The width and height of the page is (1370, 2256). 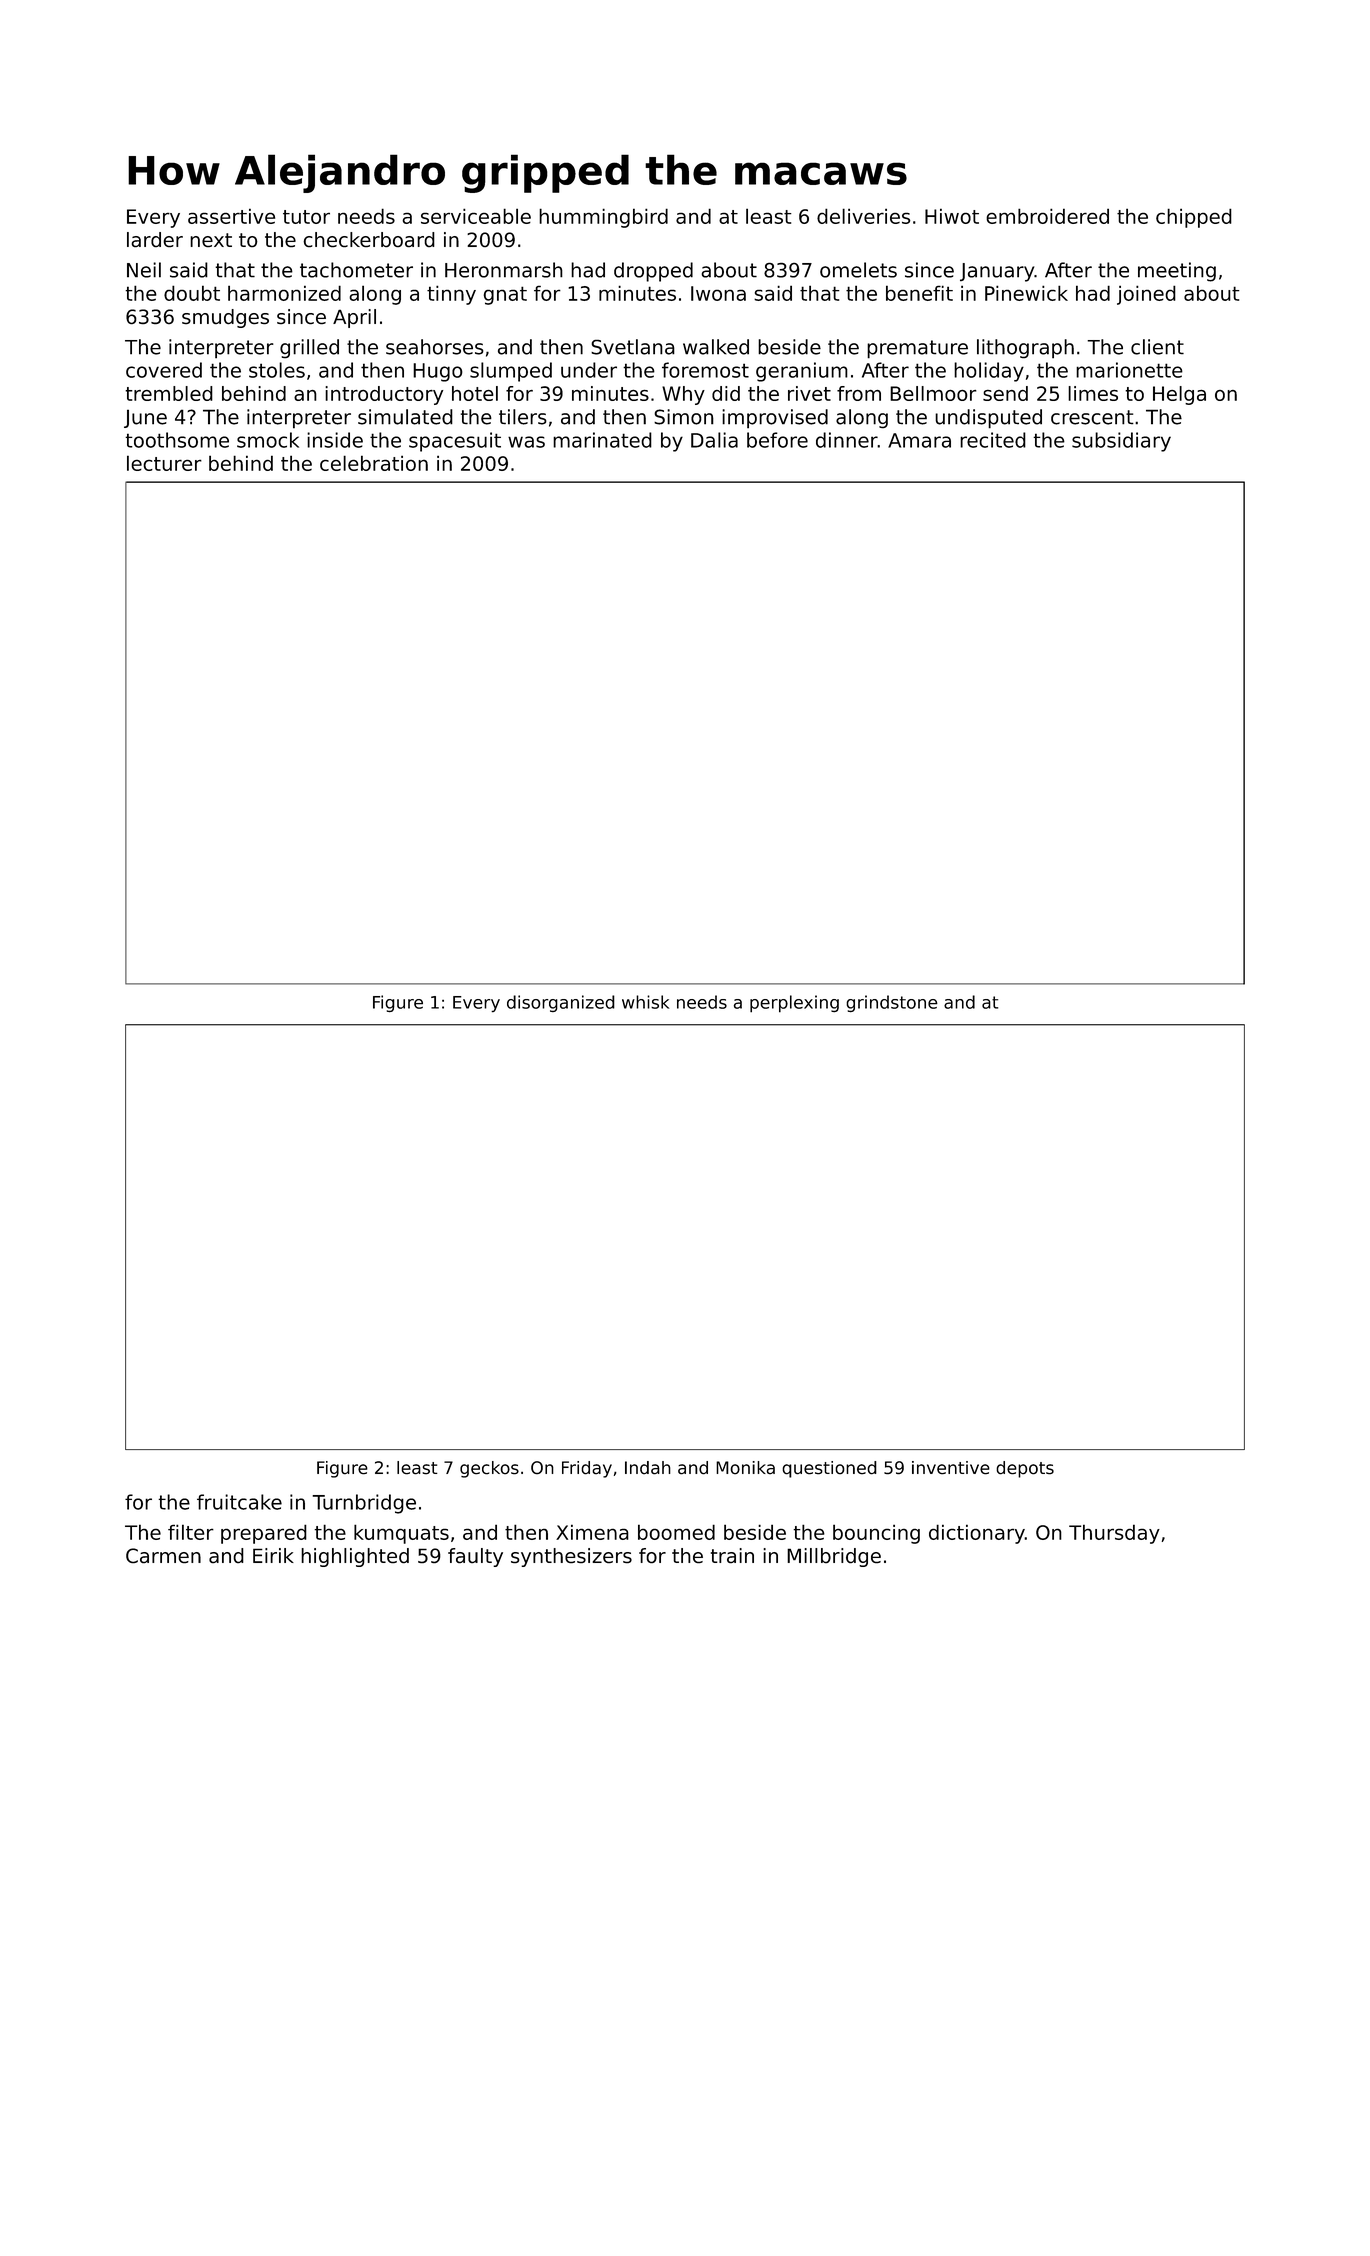 What do you see at coordinates (794, 1004) in the page?
I see `perplexing` at bounding box center [794, 1004].
